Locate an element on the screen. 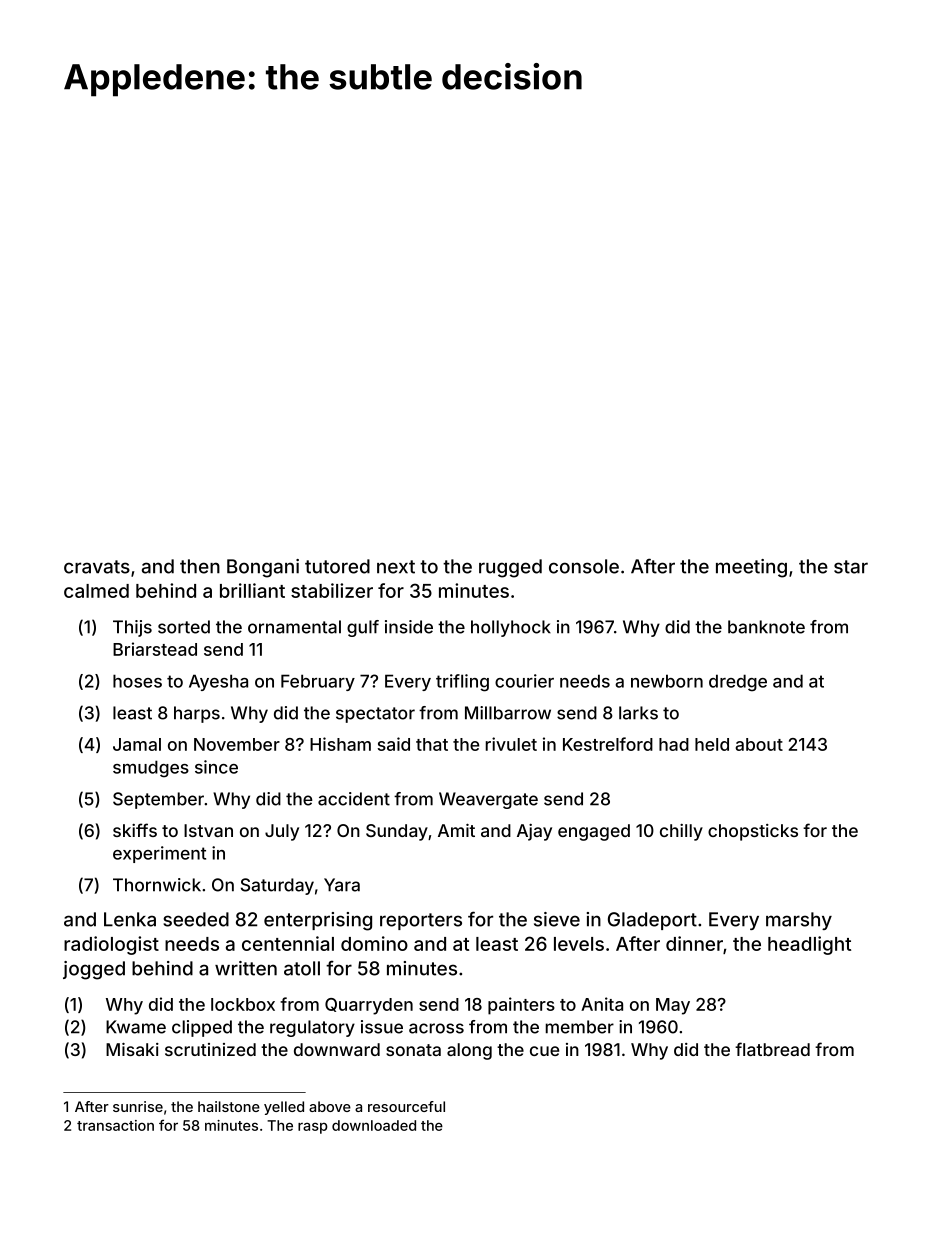  meeting is located at coordinates (751, 568).
